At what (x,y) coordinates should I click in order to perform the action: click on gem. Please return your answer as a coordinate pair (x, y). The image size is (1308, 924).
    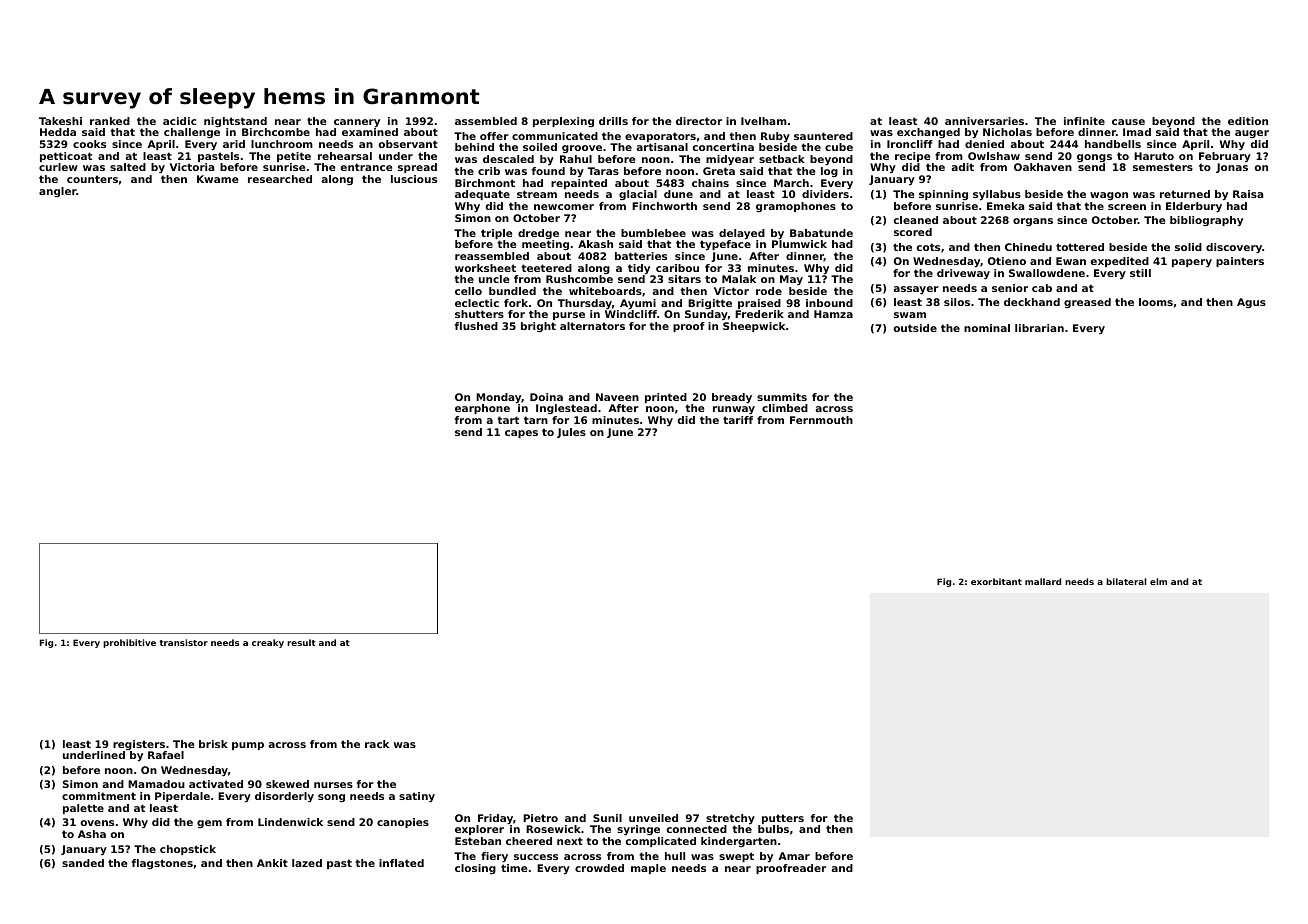
    Looking at the image, I should click on (209, 824).
